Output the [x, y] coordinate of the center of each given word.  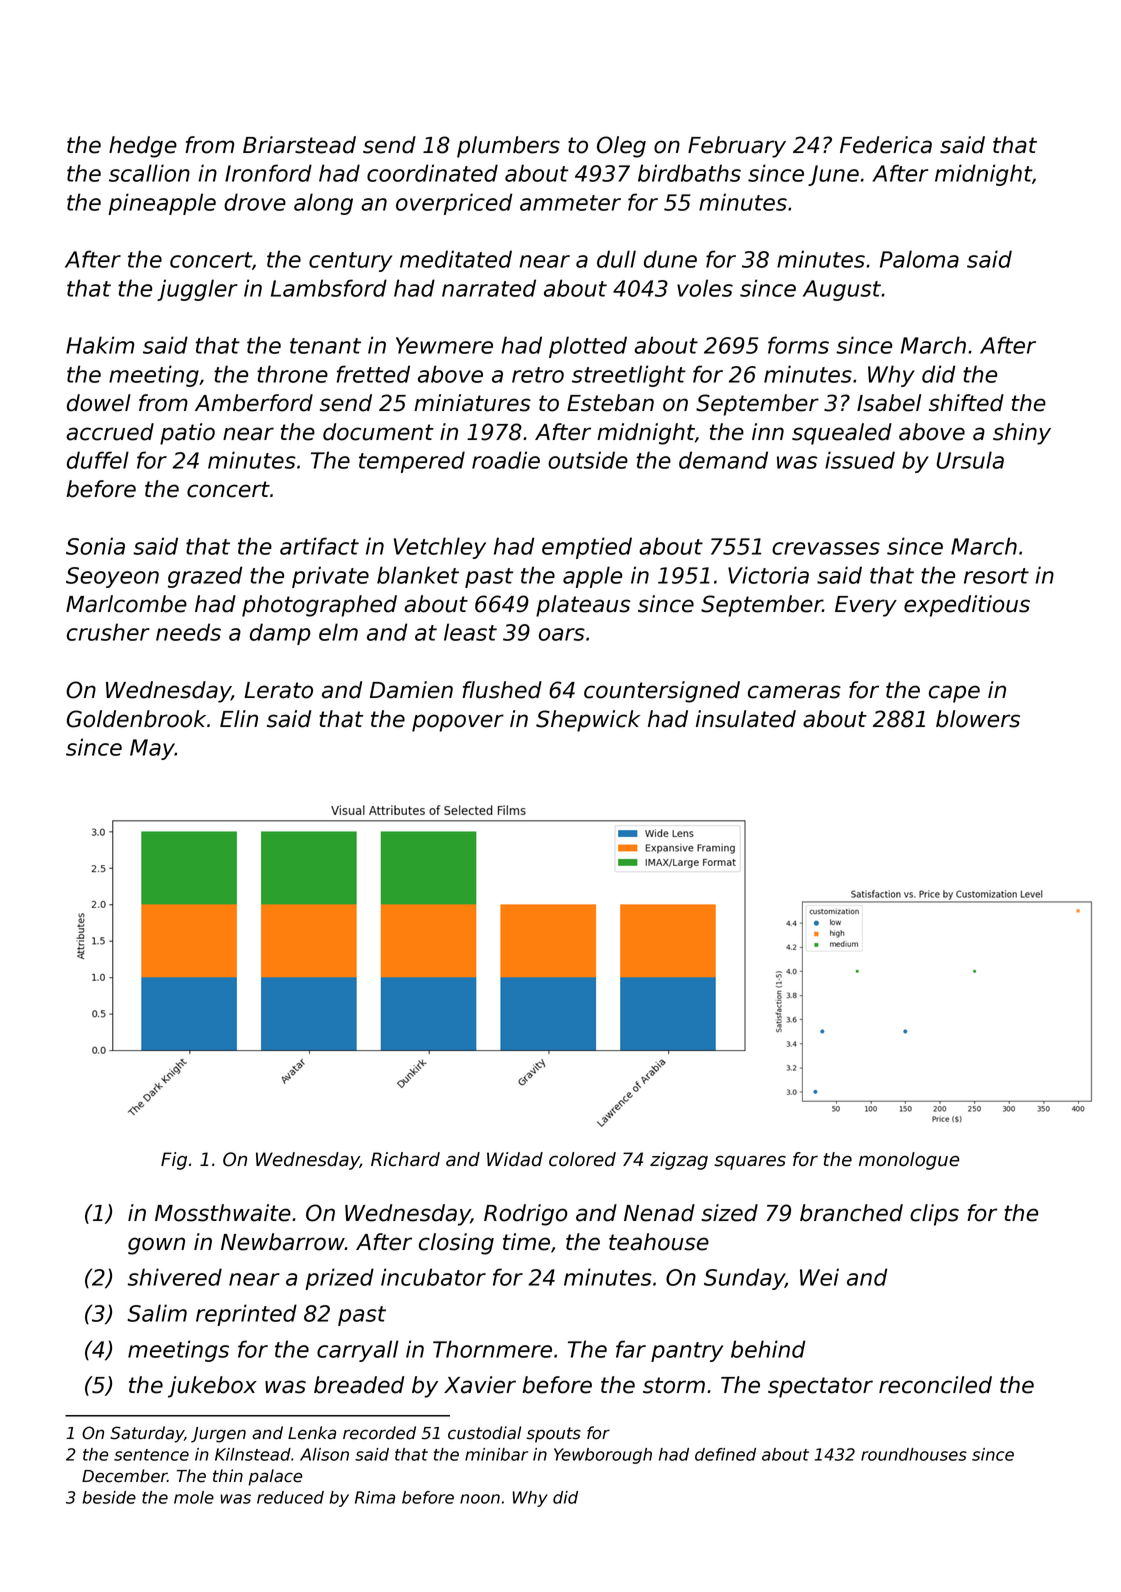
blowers [978, 719]
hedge [143, 147]
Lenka [312, 1433]
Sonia [95, 546]
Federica [886, 145]
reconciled [935, 1385]
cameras [794, 692]
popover [458, 723]
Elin [239, 718]
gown [156, 1246]
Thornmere [492, 1349]
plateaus [583, 606]
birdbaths [689, 173]
